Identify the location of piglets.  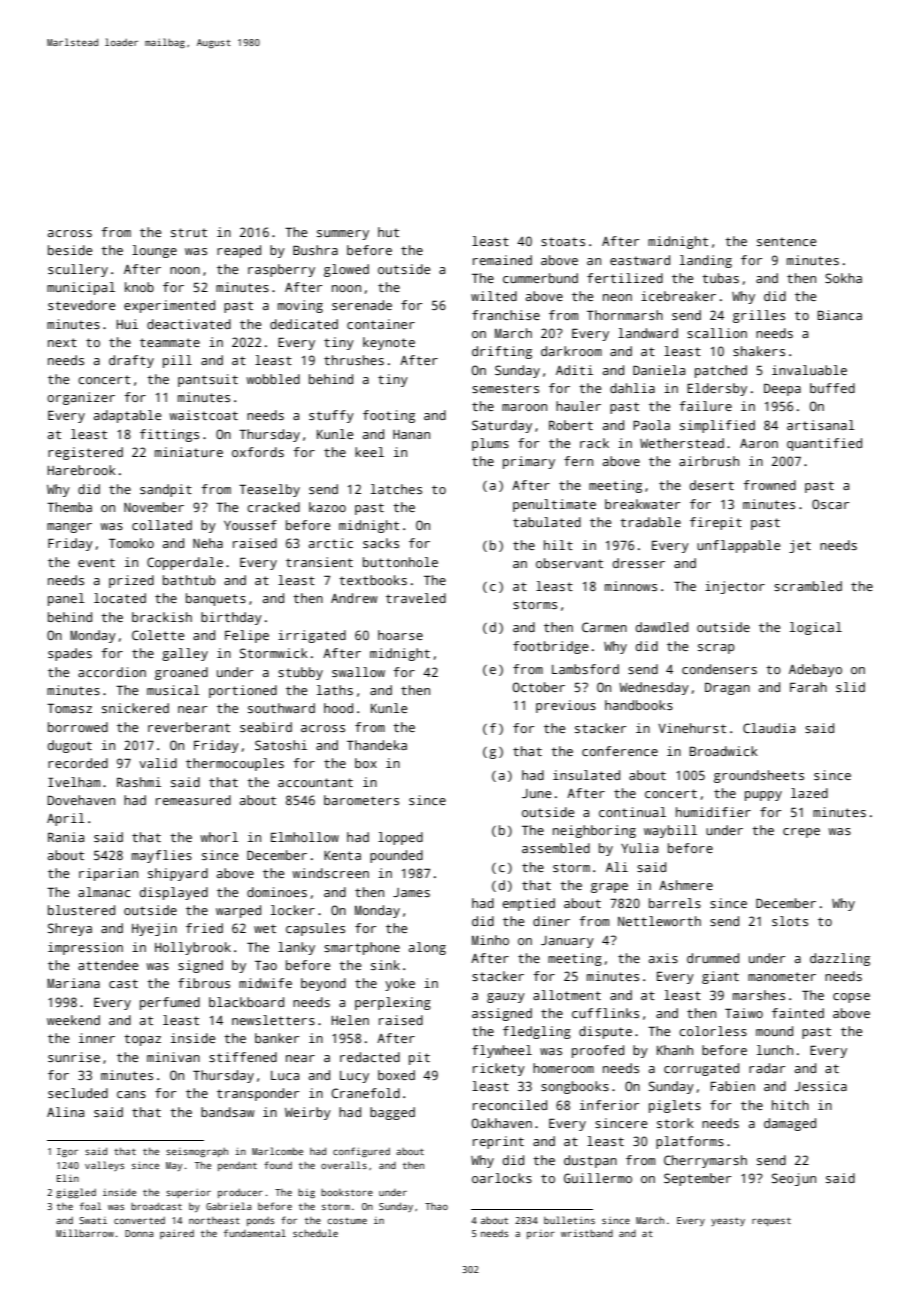
(675, 1106).
